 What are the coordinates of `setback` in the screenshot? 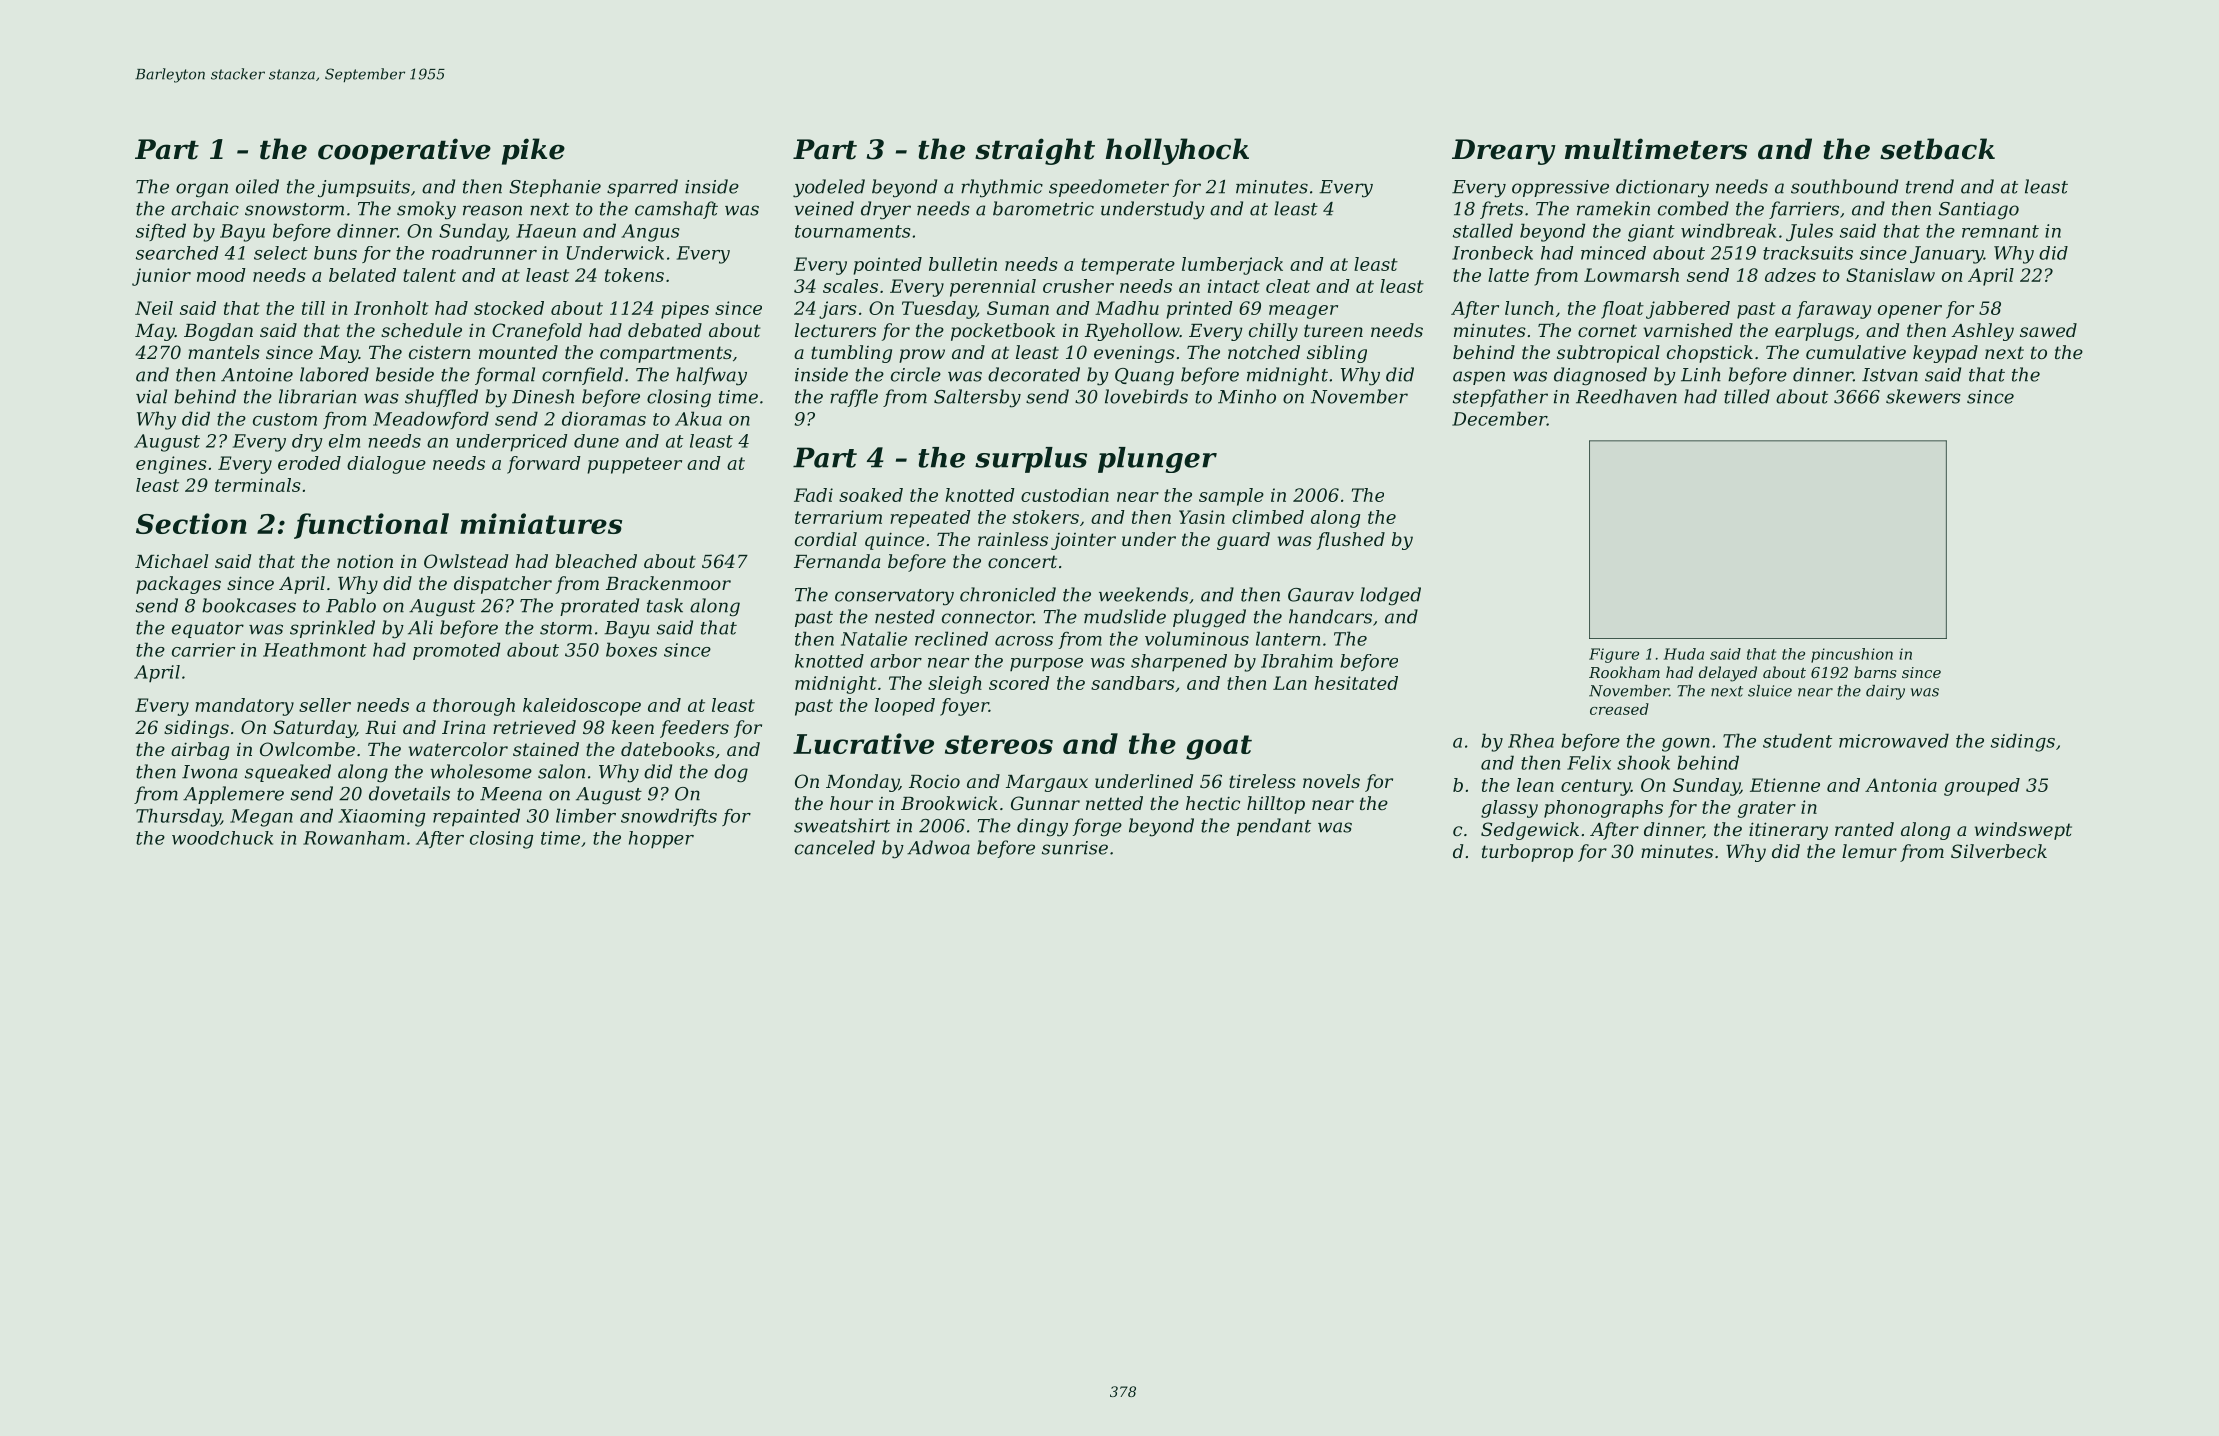 It's located at (1937, 149).
